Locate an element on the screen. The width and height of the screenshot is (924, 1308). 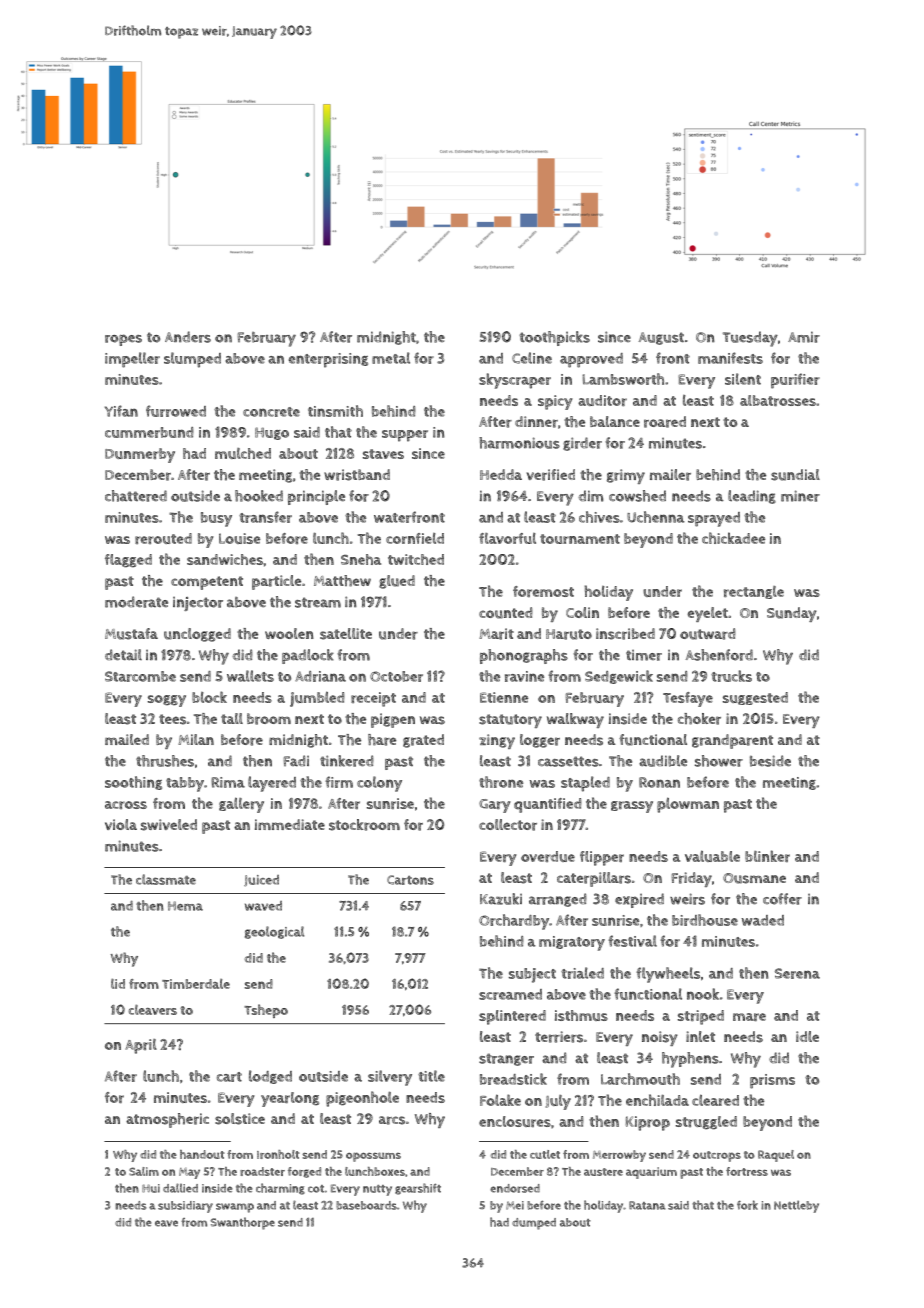
chickadee is located at coordinates (733, 538).
